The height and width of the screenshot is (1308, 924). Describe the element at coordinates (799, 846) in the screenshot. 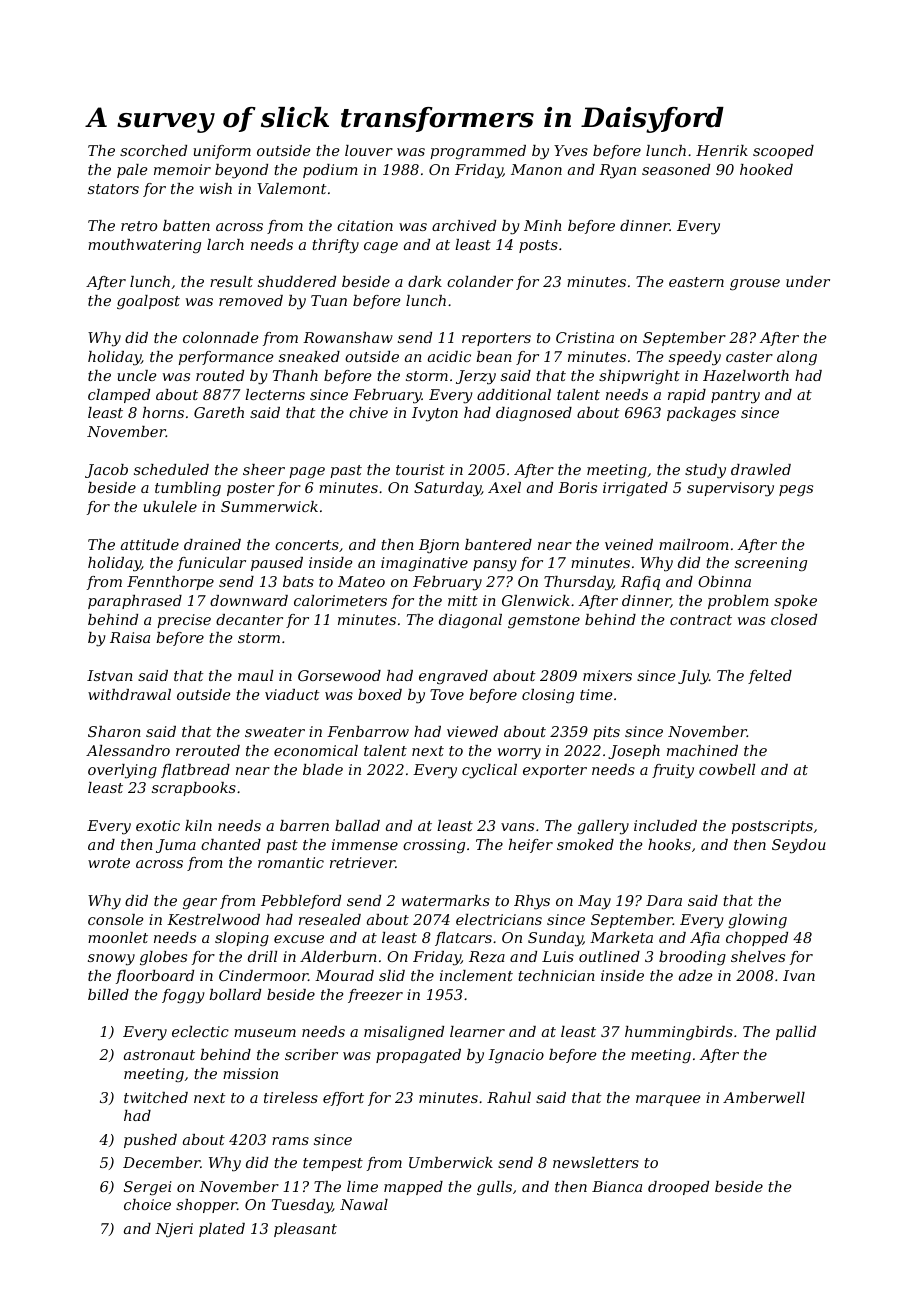

I see `Seydou` at that location.
